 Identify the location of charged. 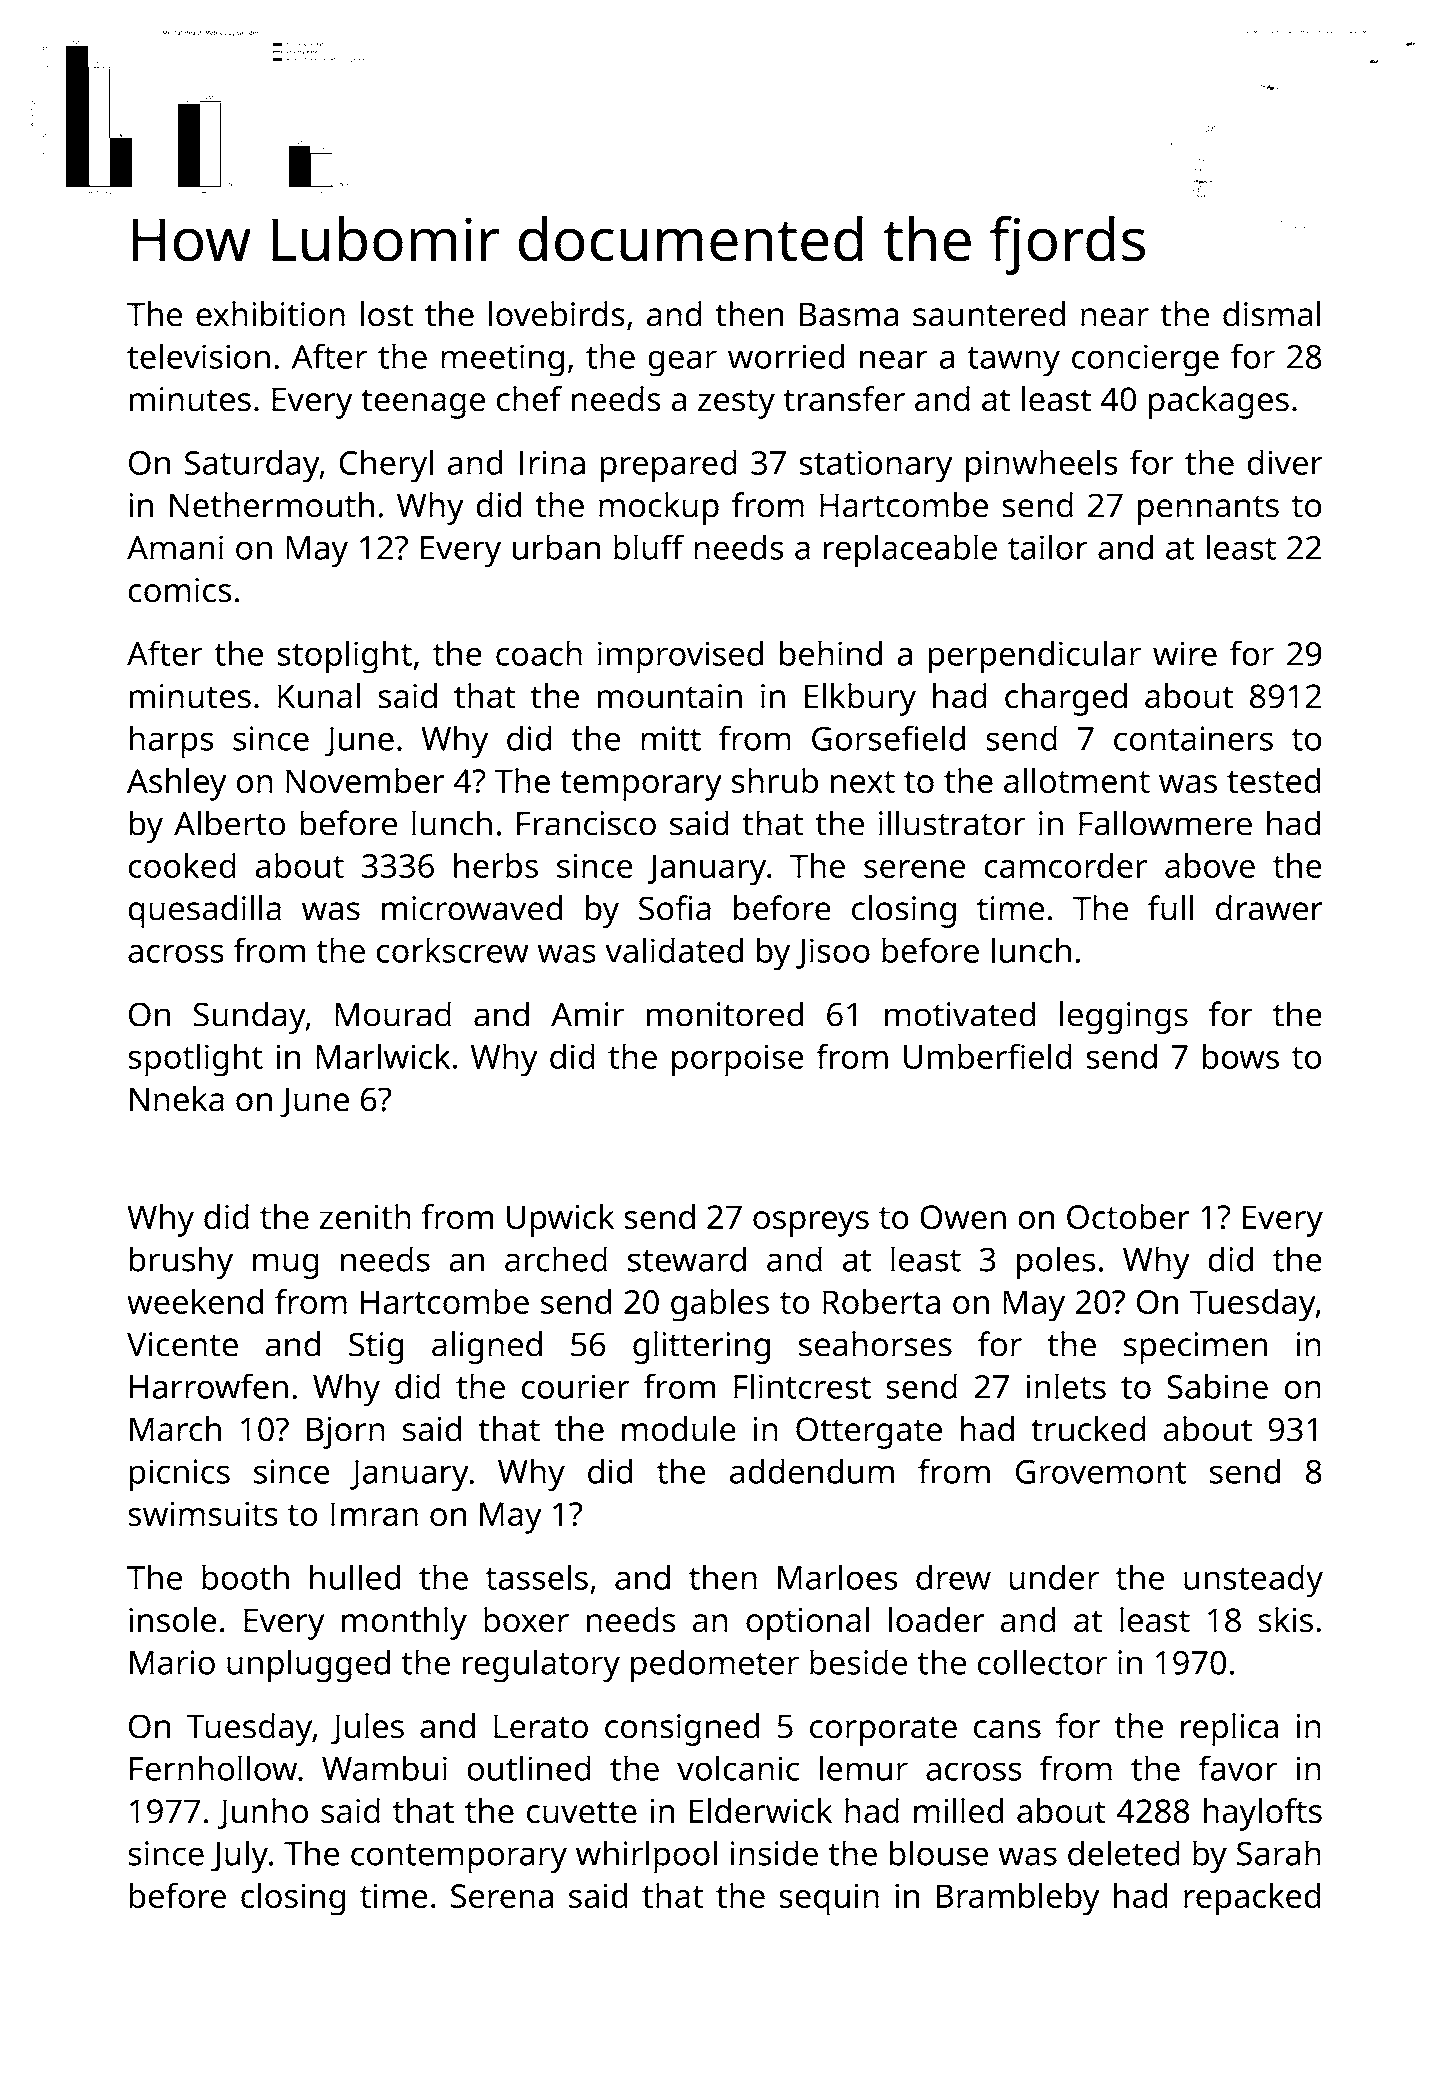
(1066, 699).
